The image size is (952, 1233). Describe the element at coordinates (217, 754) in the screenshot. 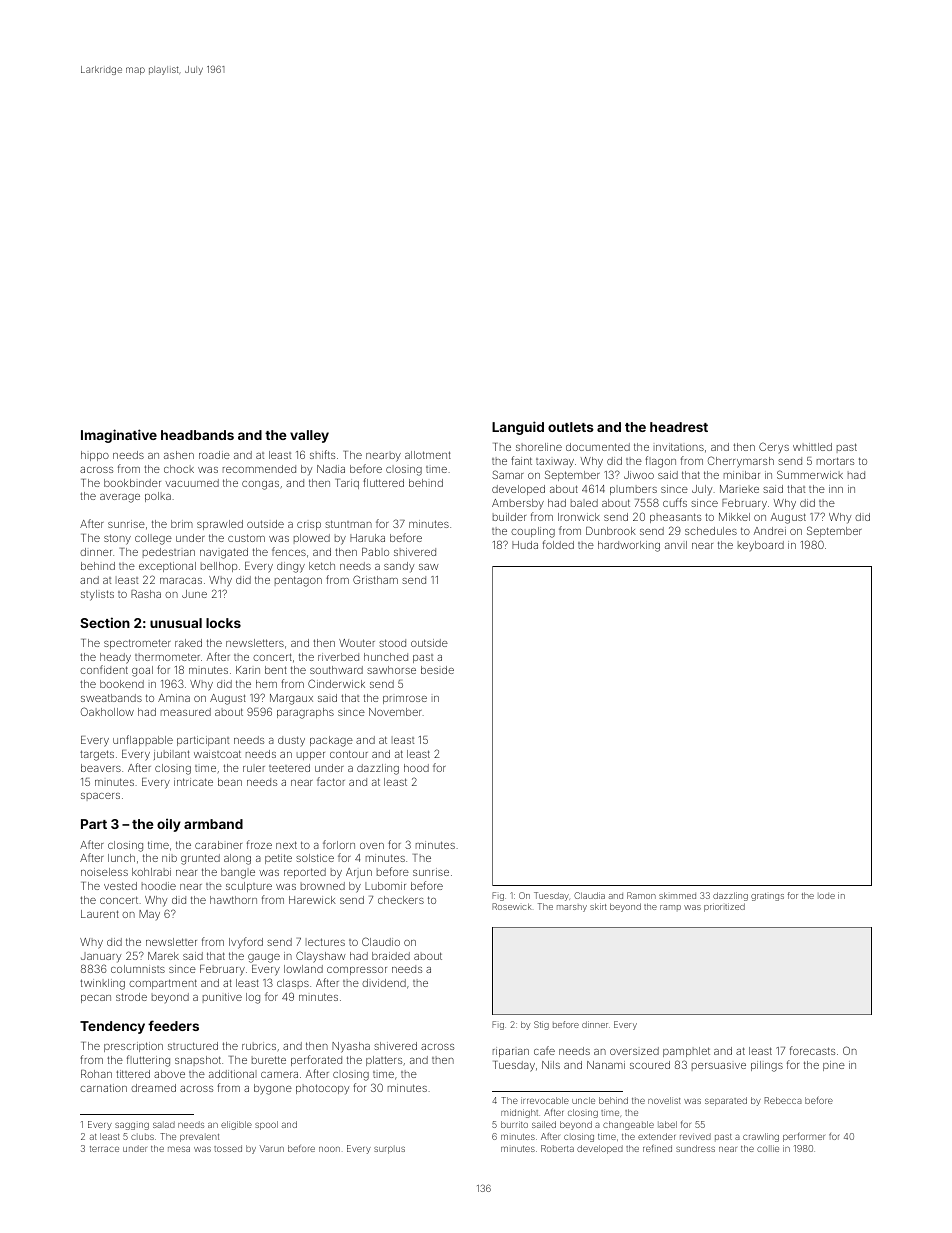

I see `waistcoat` at that location.
